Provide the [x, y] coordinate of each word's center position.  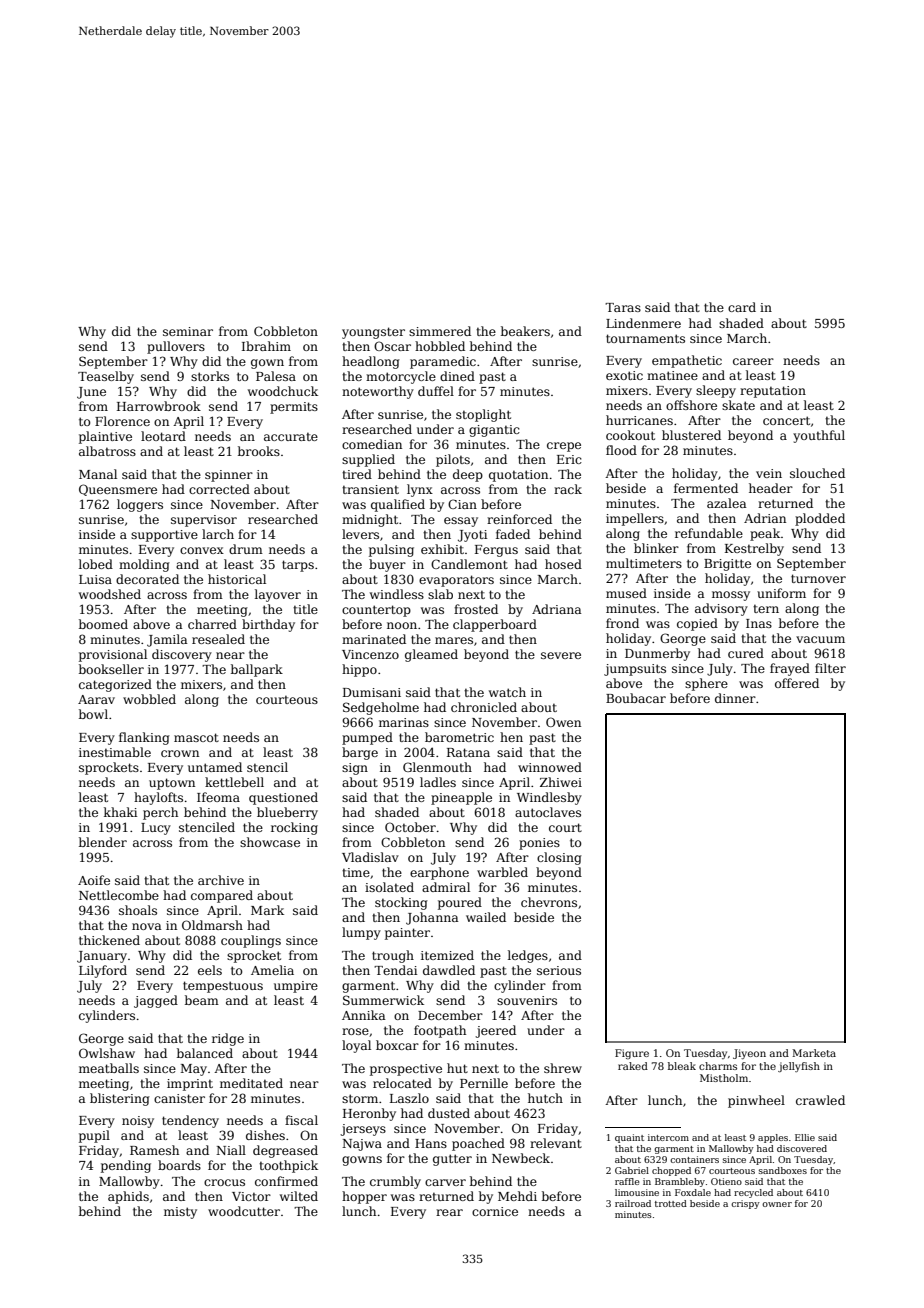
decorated [147, 579]
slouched [817, 473]
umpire [296, 987]
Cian [462, 504]
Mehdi [517, 1196]
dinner [735, 698]
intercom [668, 1137]
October [410, 827]
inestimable [115, 752]
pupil [94, 1136]
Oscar [392, 346]
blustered [691, 435]
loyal [356, 1046]
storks [210, 376]
